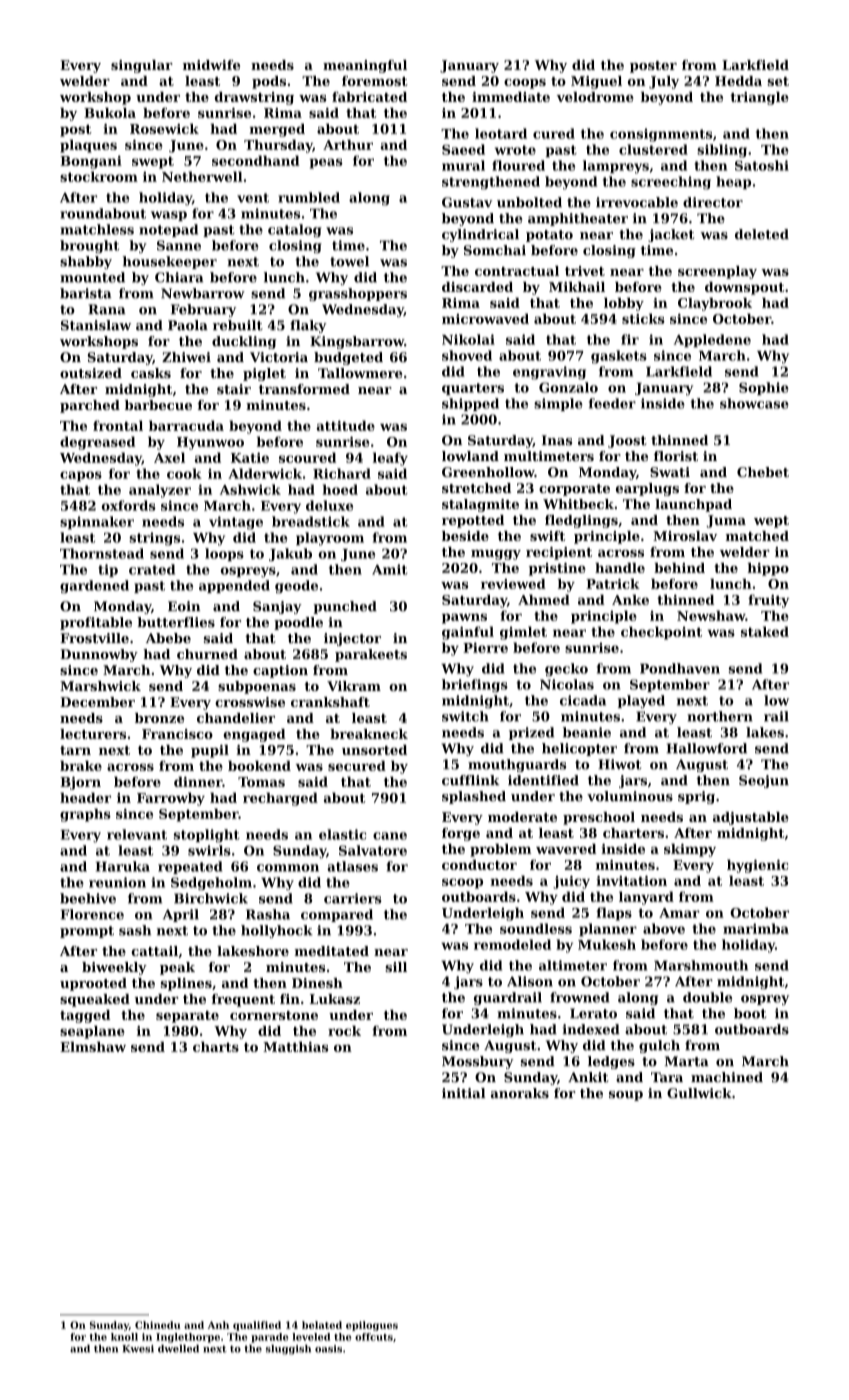  What do you see at coordinates (328, 1349) in the page?
I see `oasis` at bounding box center [328, 1349].
